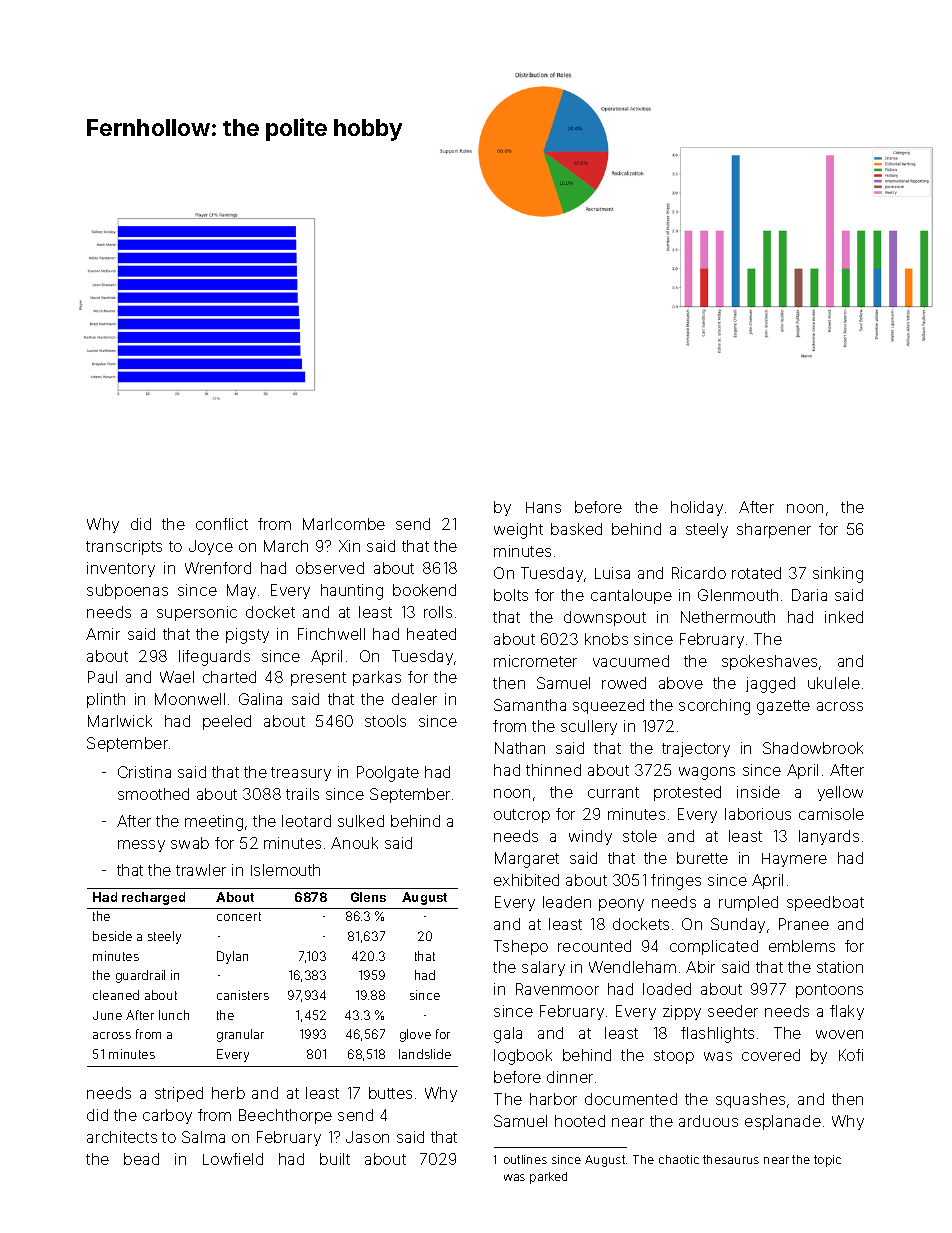 The image size is (952, 1233). Describe the element at coordinates (525, 1159) in the screenshot. I see `outlines` at that location.
